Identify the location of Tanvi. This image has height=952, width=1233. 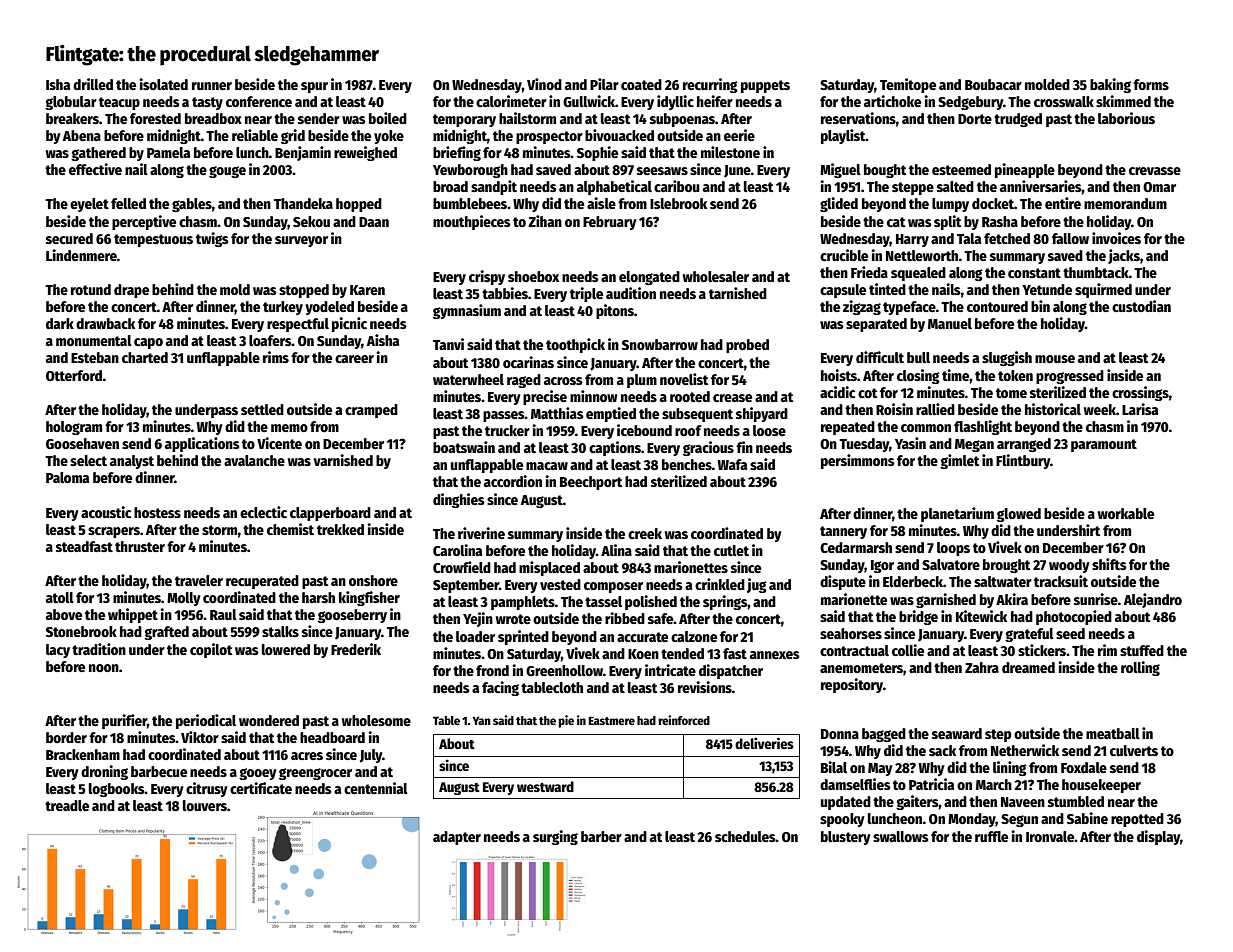
(448, 344).
